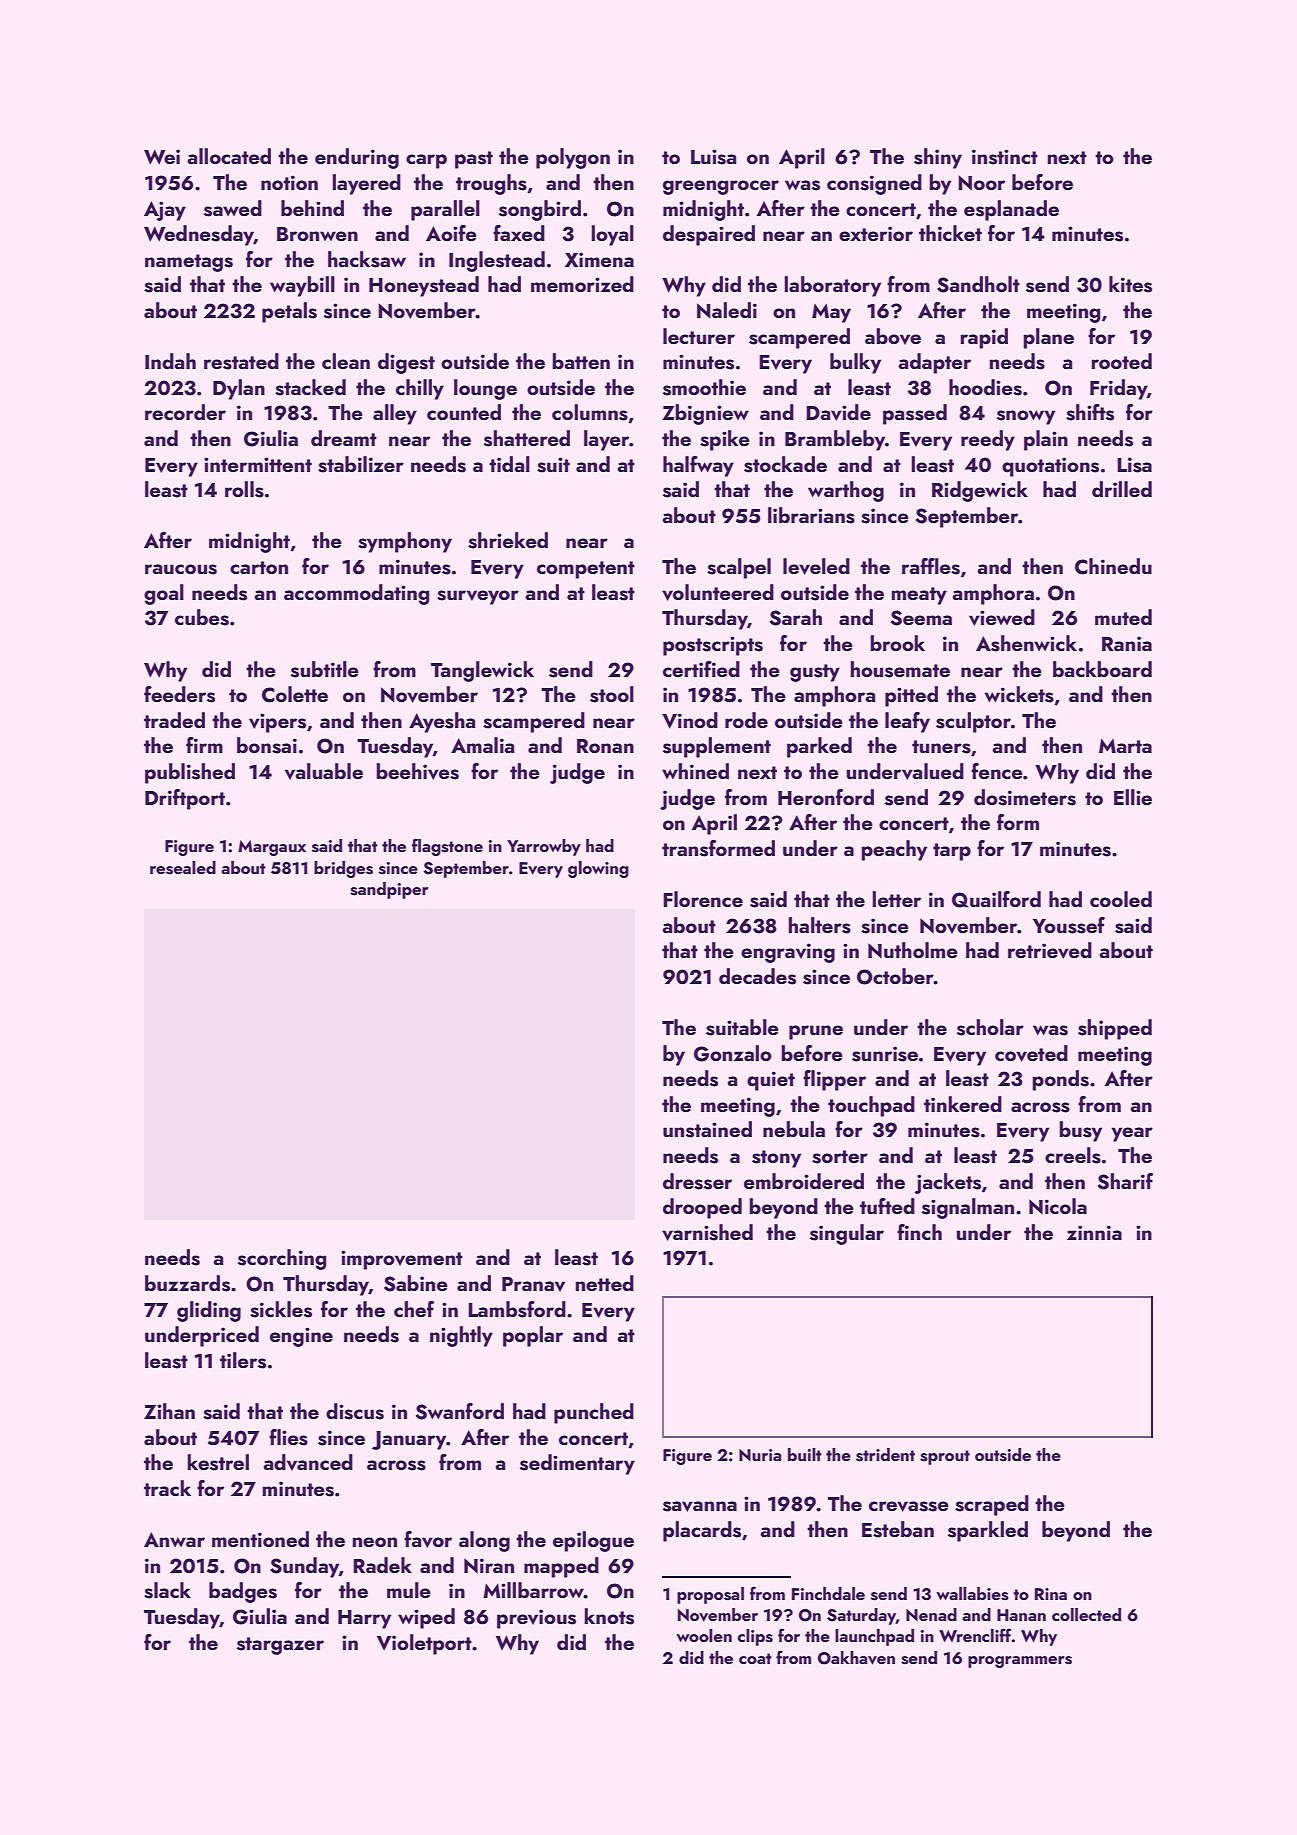 The width and height of the image is (1297, 1835). What do you see at coordinates (590, 412) in the image?
I see `columns` at bounding box center [590, 412].
